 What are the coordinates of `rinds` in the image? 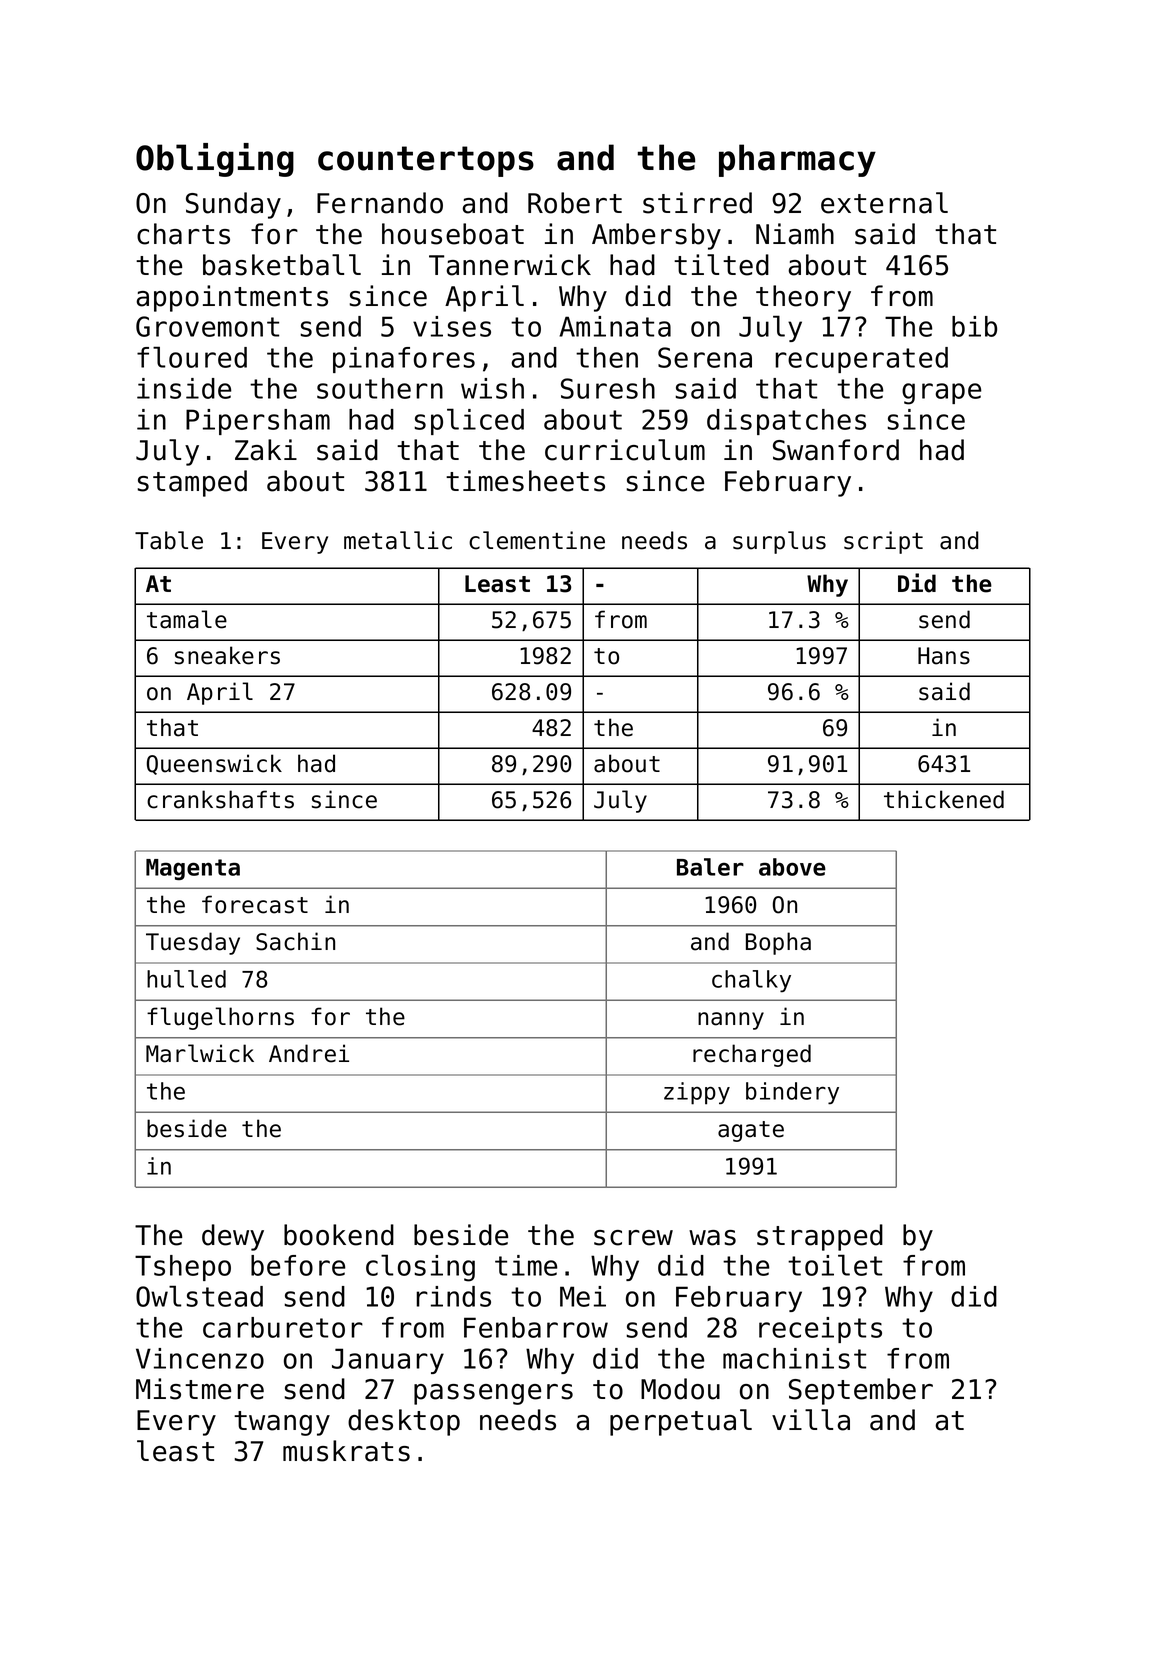 It's located at (453, 1296).
